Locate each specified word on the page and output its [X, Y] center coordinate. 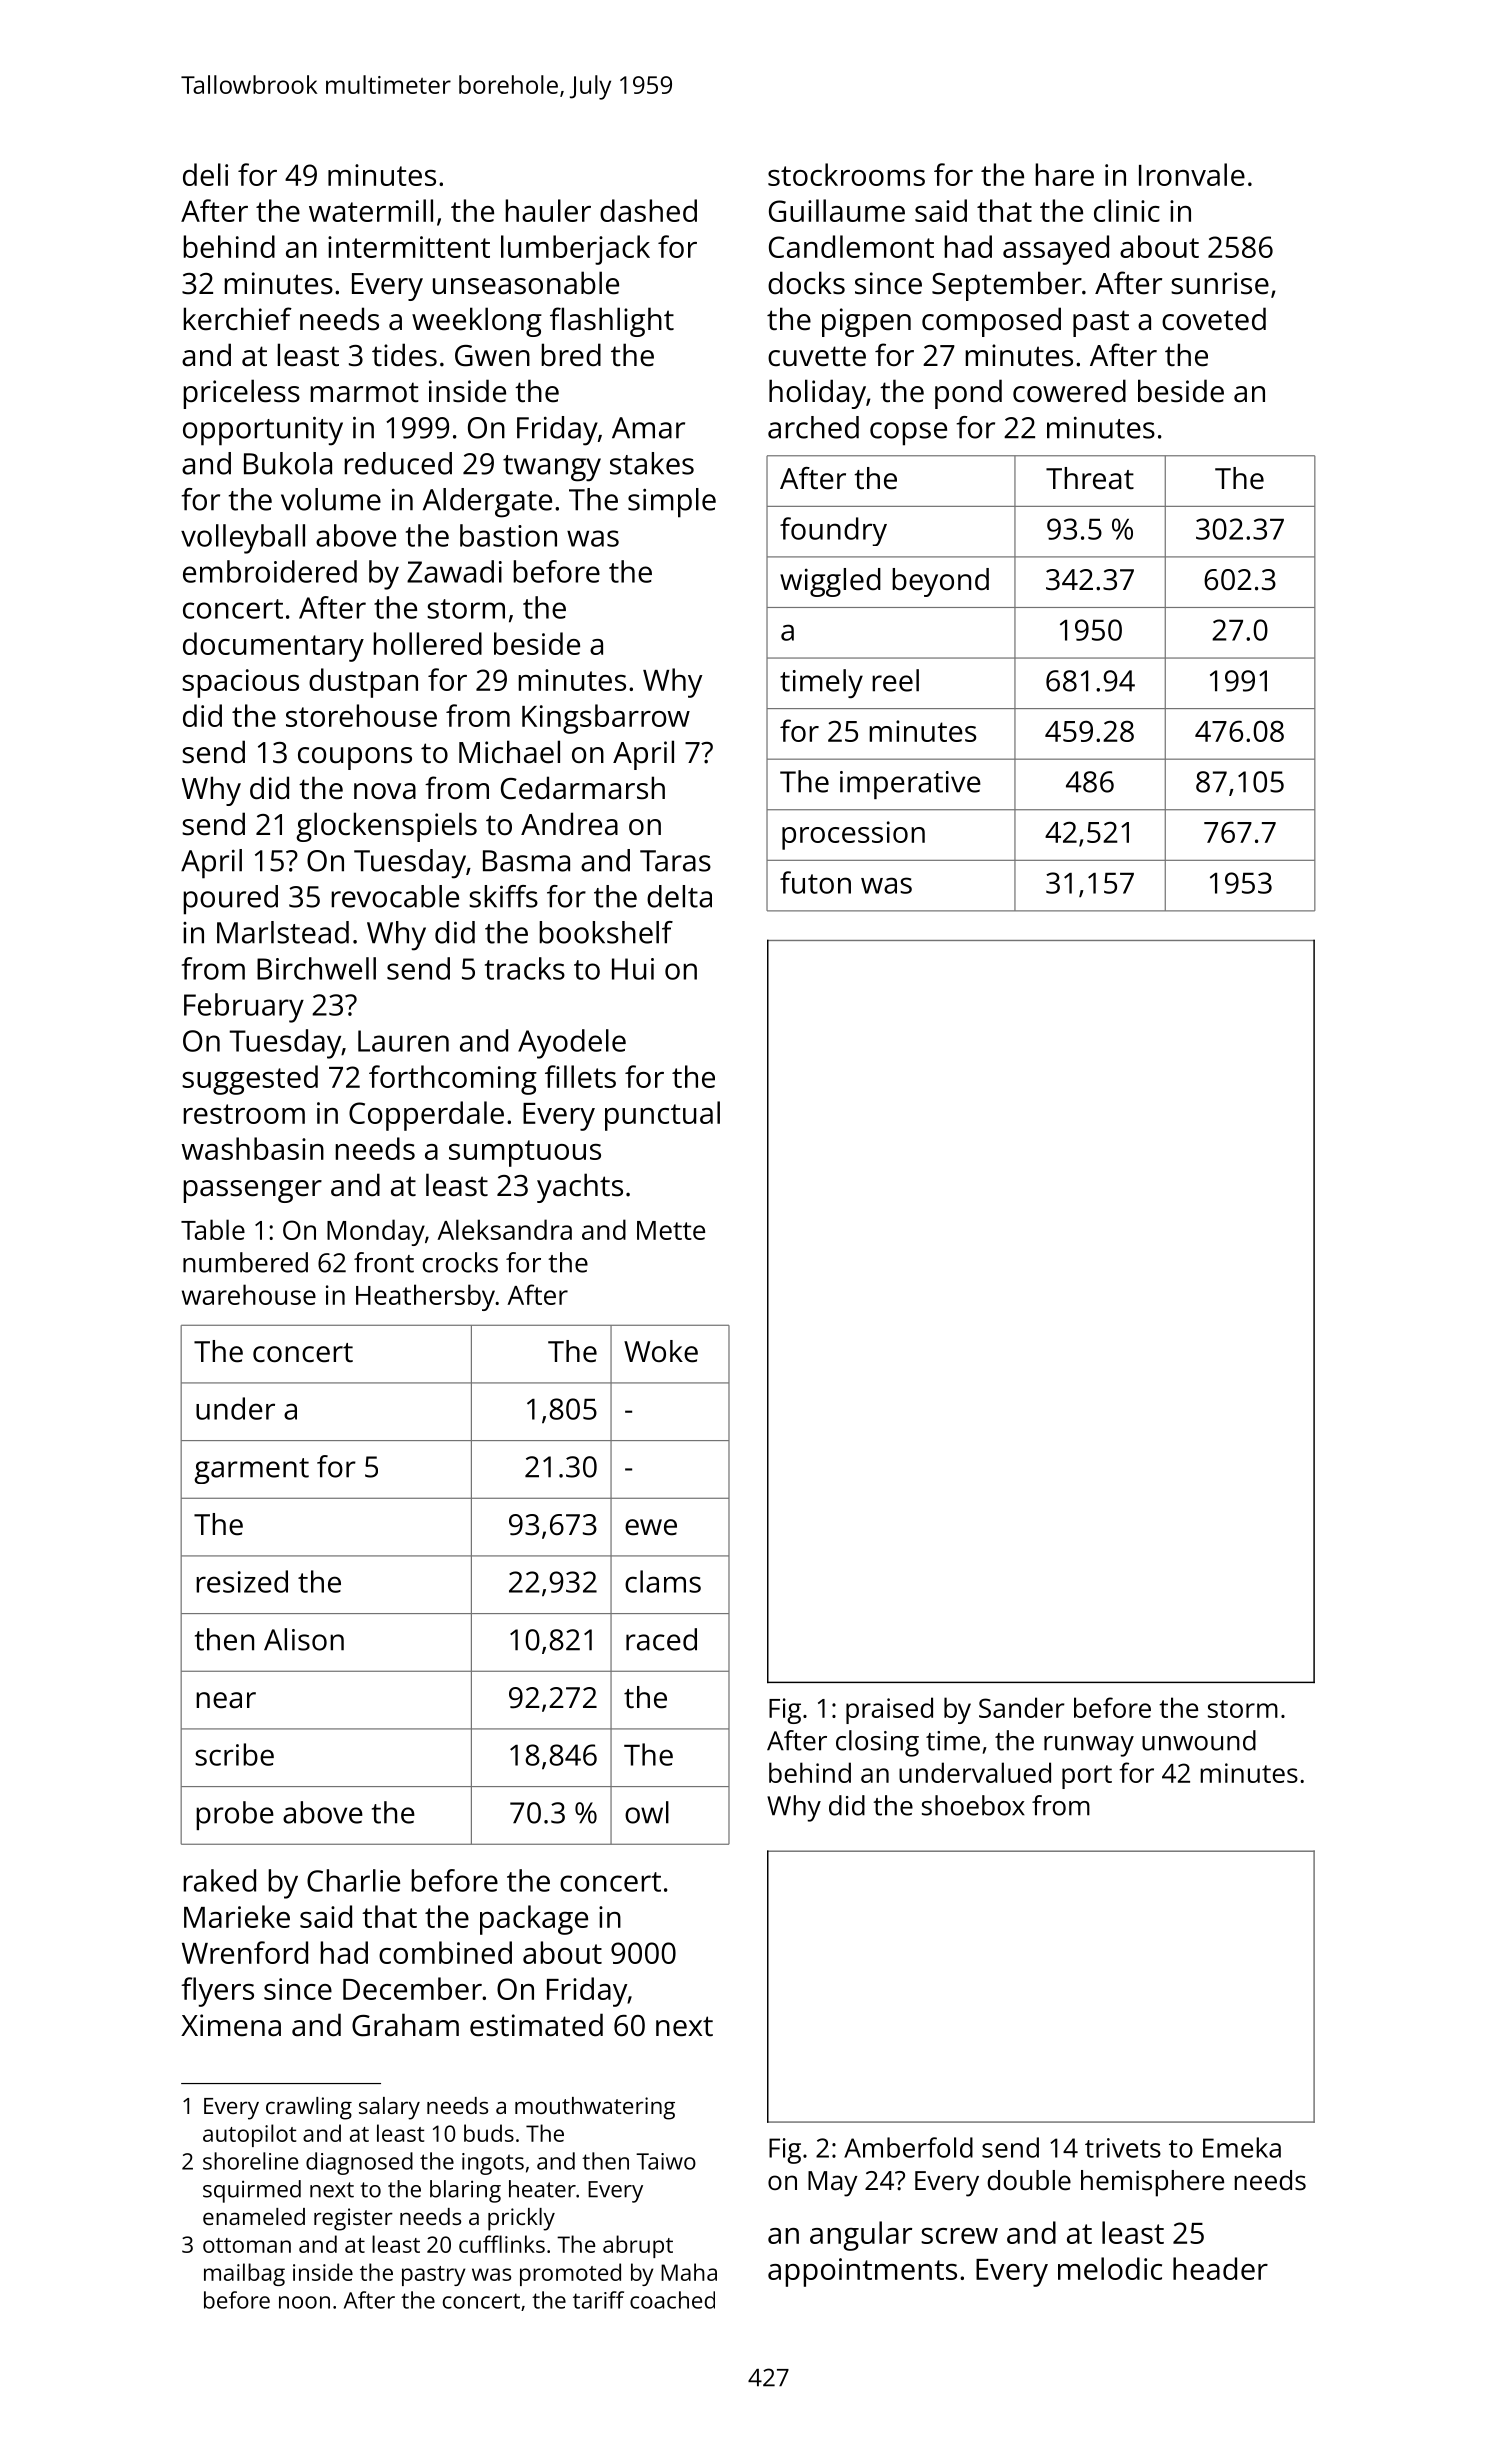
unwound [1199, 1740]
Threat [1090, 478]
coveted [1214, 319]
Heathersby [425, 1297]
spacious [240, 683]
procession [853, 835]
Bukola [288, 463]
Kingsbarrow [606, 719]
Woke [661, 1351]
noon [304, 2302]
